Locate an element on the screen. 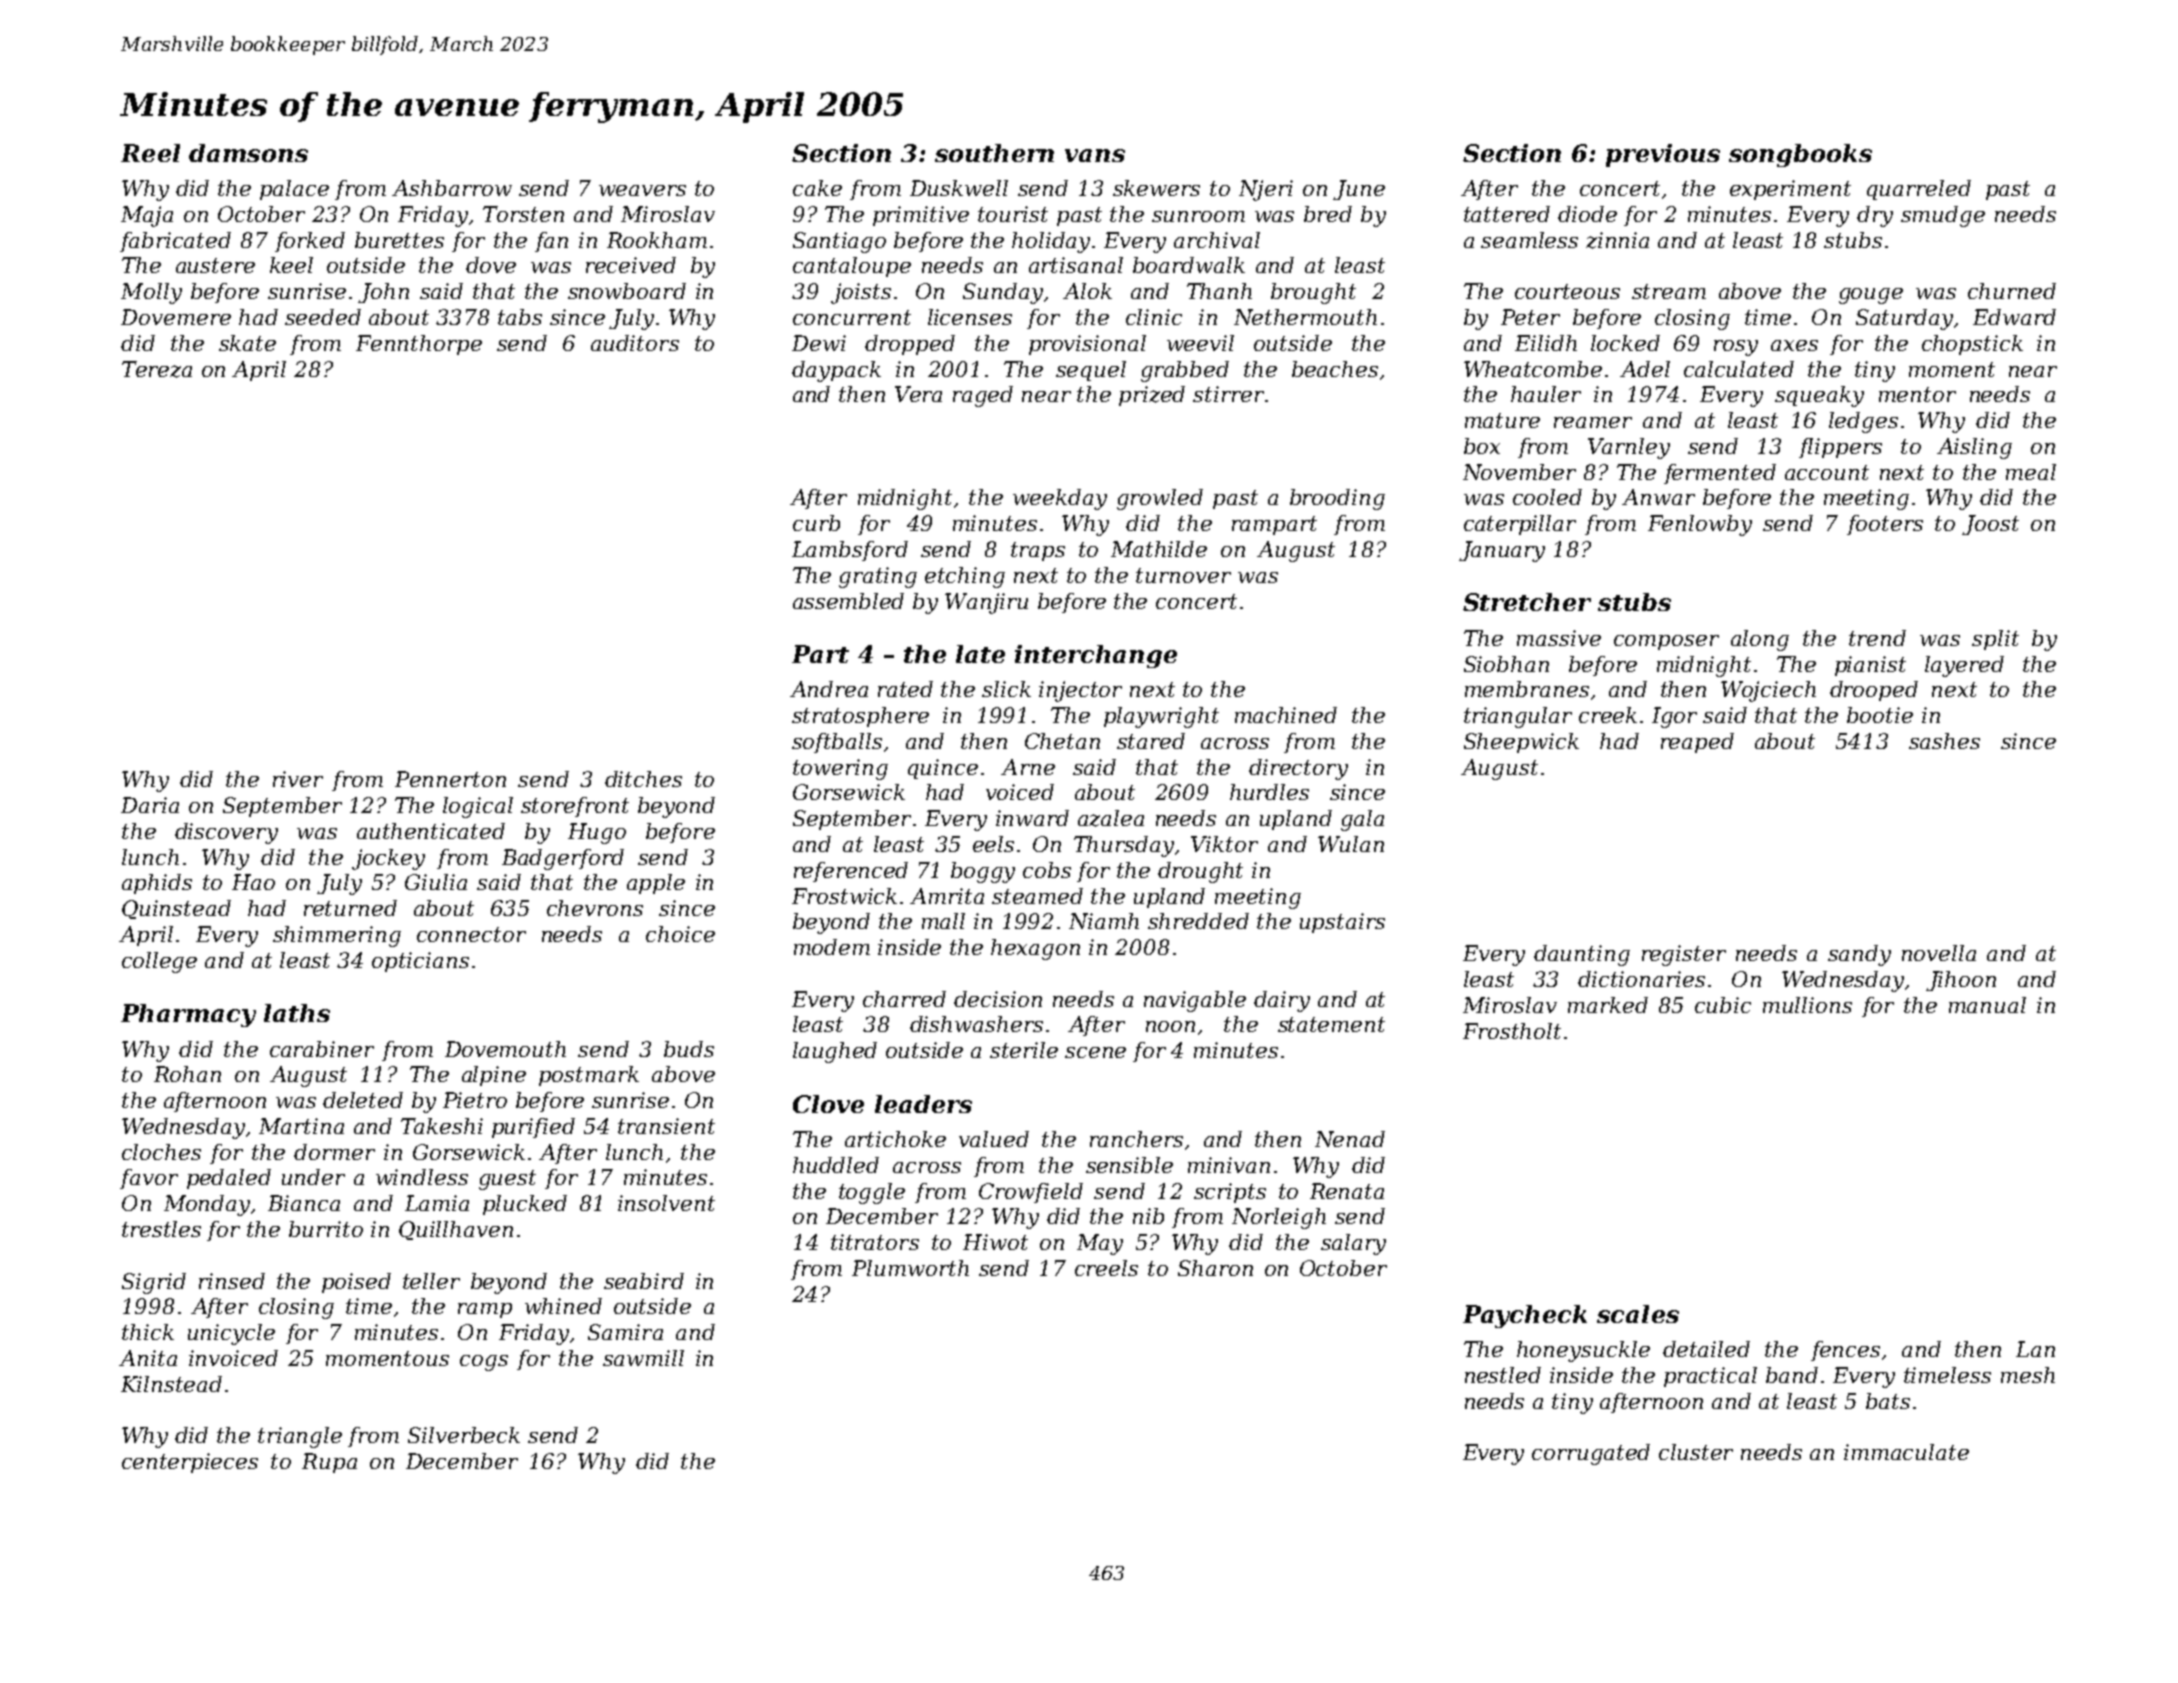 This screenshot has height=1683, width=2178. drooped is located at coordinates (1874, 691).
